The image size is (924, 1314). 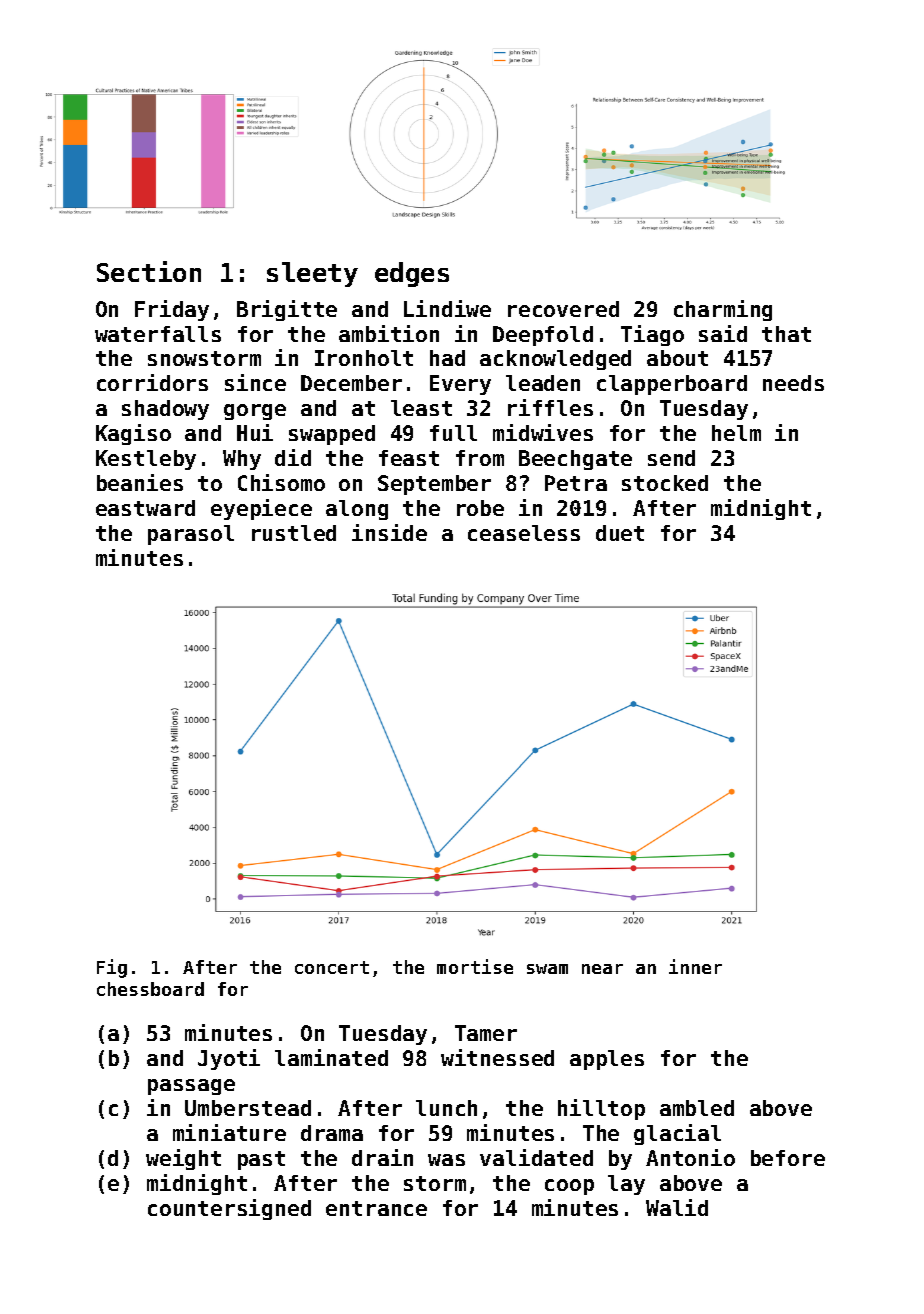 I want to click on hilltop, so click(x=601, y=1109).
